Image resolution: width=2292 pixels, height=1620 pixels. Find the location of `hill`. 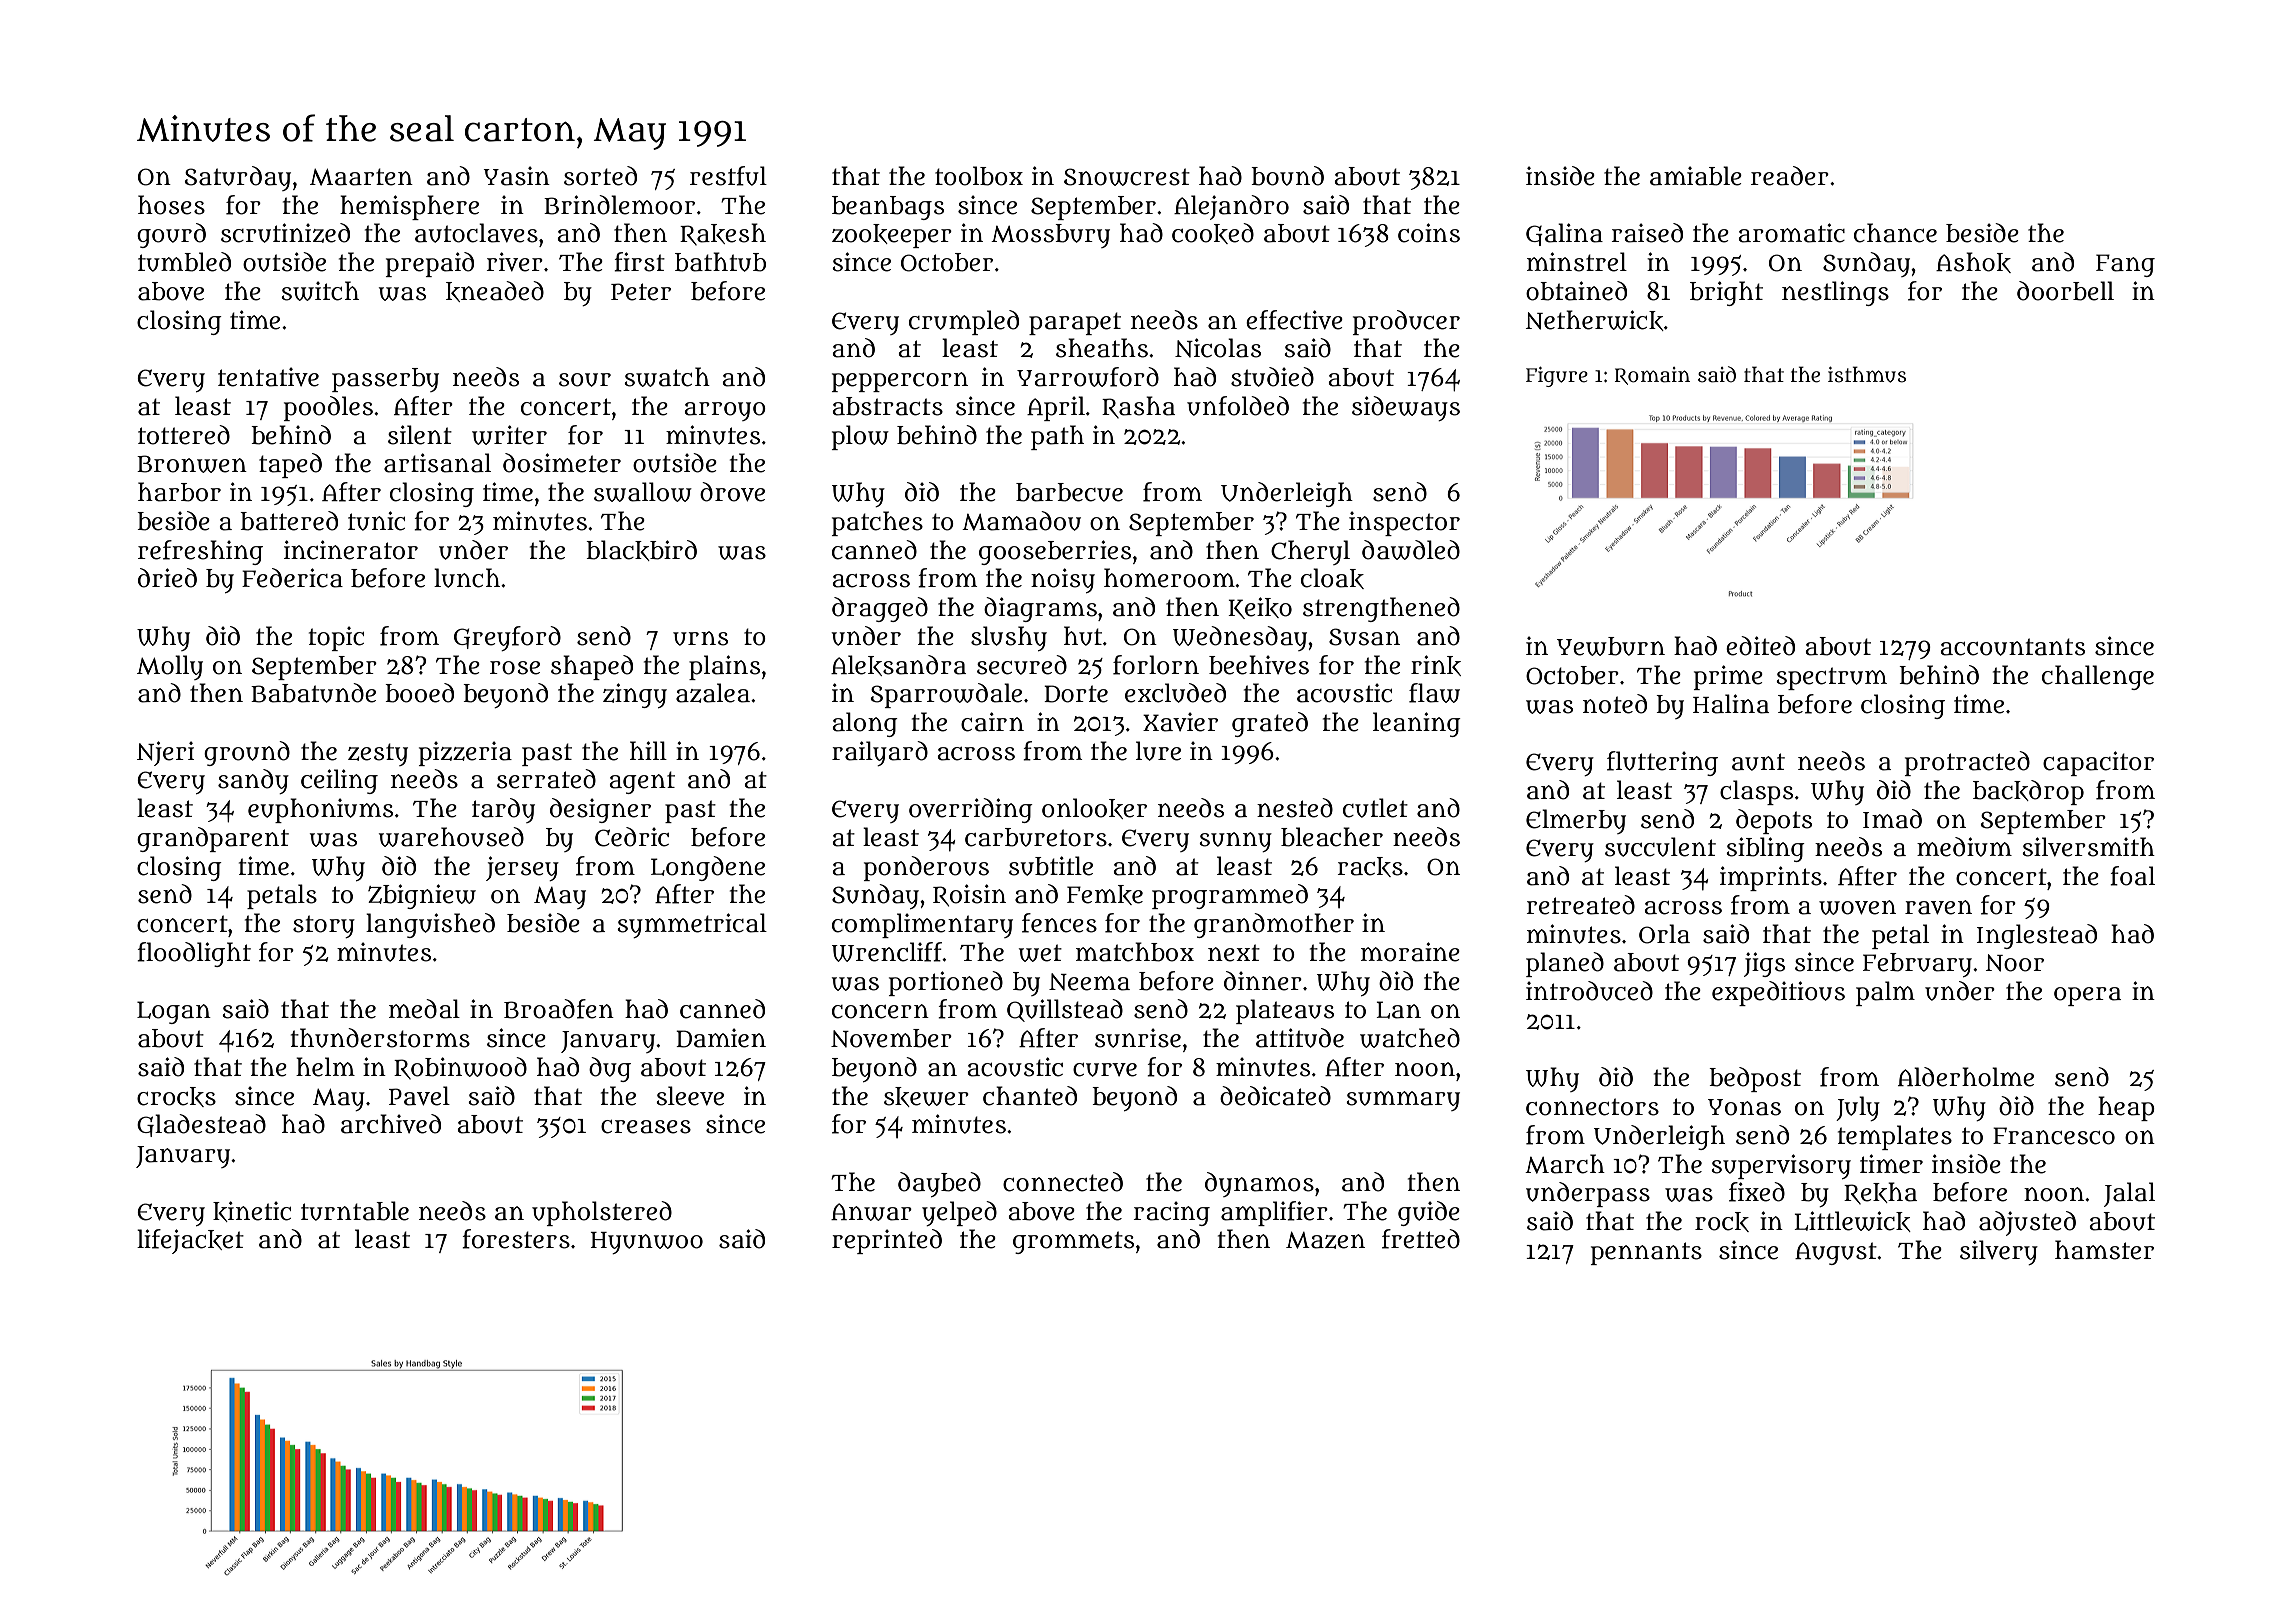

hill is located at coordinates (648, 750).
